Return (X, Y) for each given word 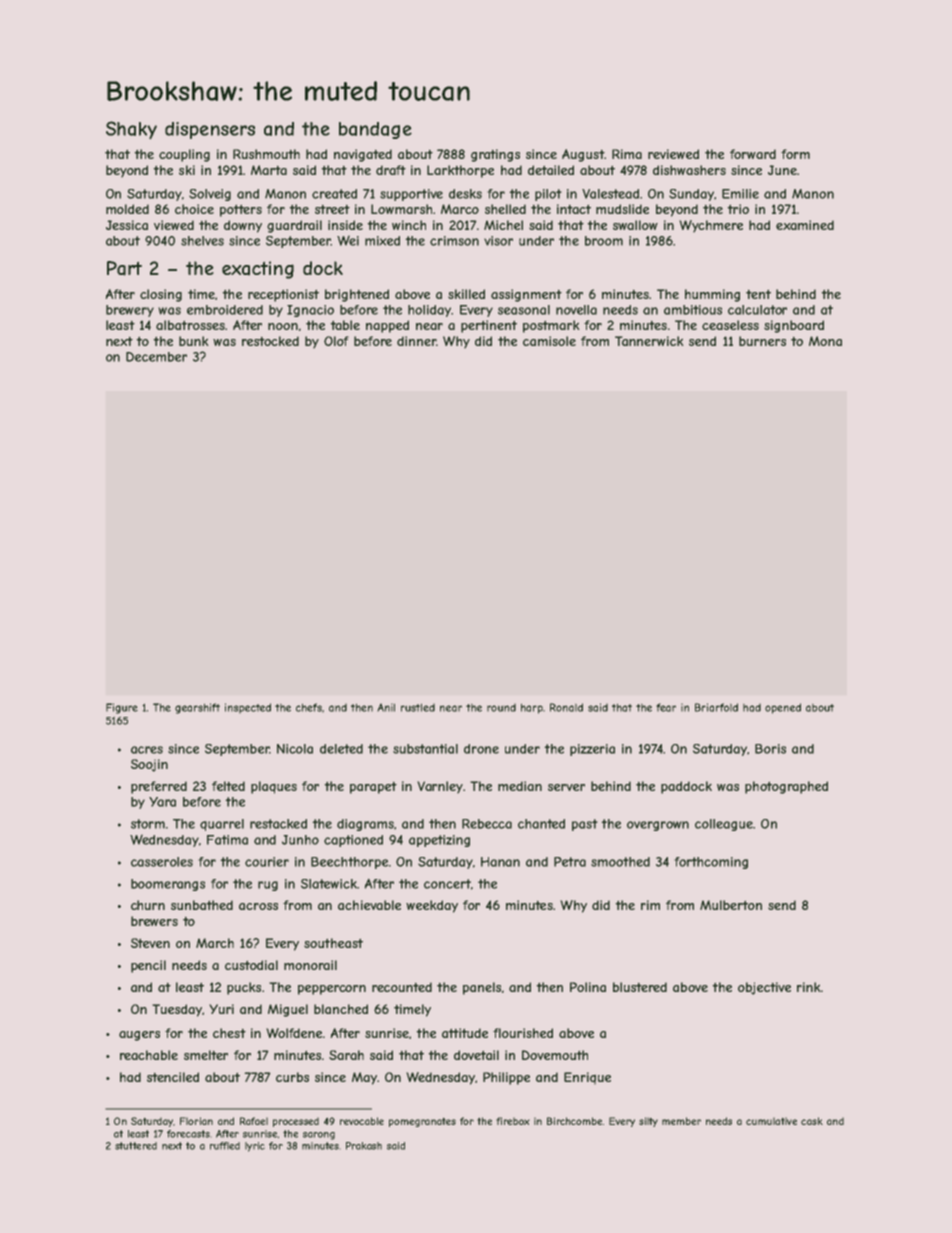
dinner (416, 341)
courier (267, 862)
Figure (122, 708)
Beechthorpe (349, 863)
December (156, 357)
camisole (549, 341)
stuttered (136, 1146)
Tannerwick (649, 341)
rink (809, 987)
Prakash (364, 1146)
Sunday (691, 195)
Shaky (131, 130)
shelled (505, 209)
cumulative (771, 1121)
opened (783, 708)
